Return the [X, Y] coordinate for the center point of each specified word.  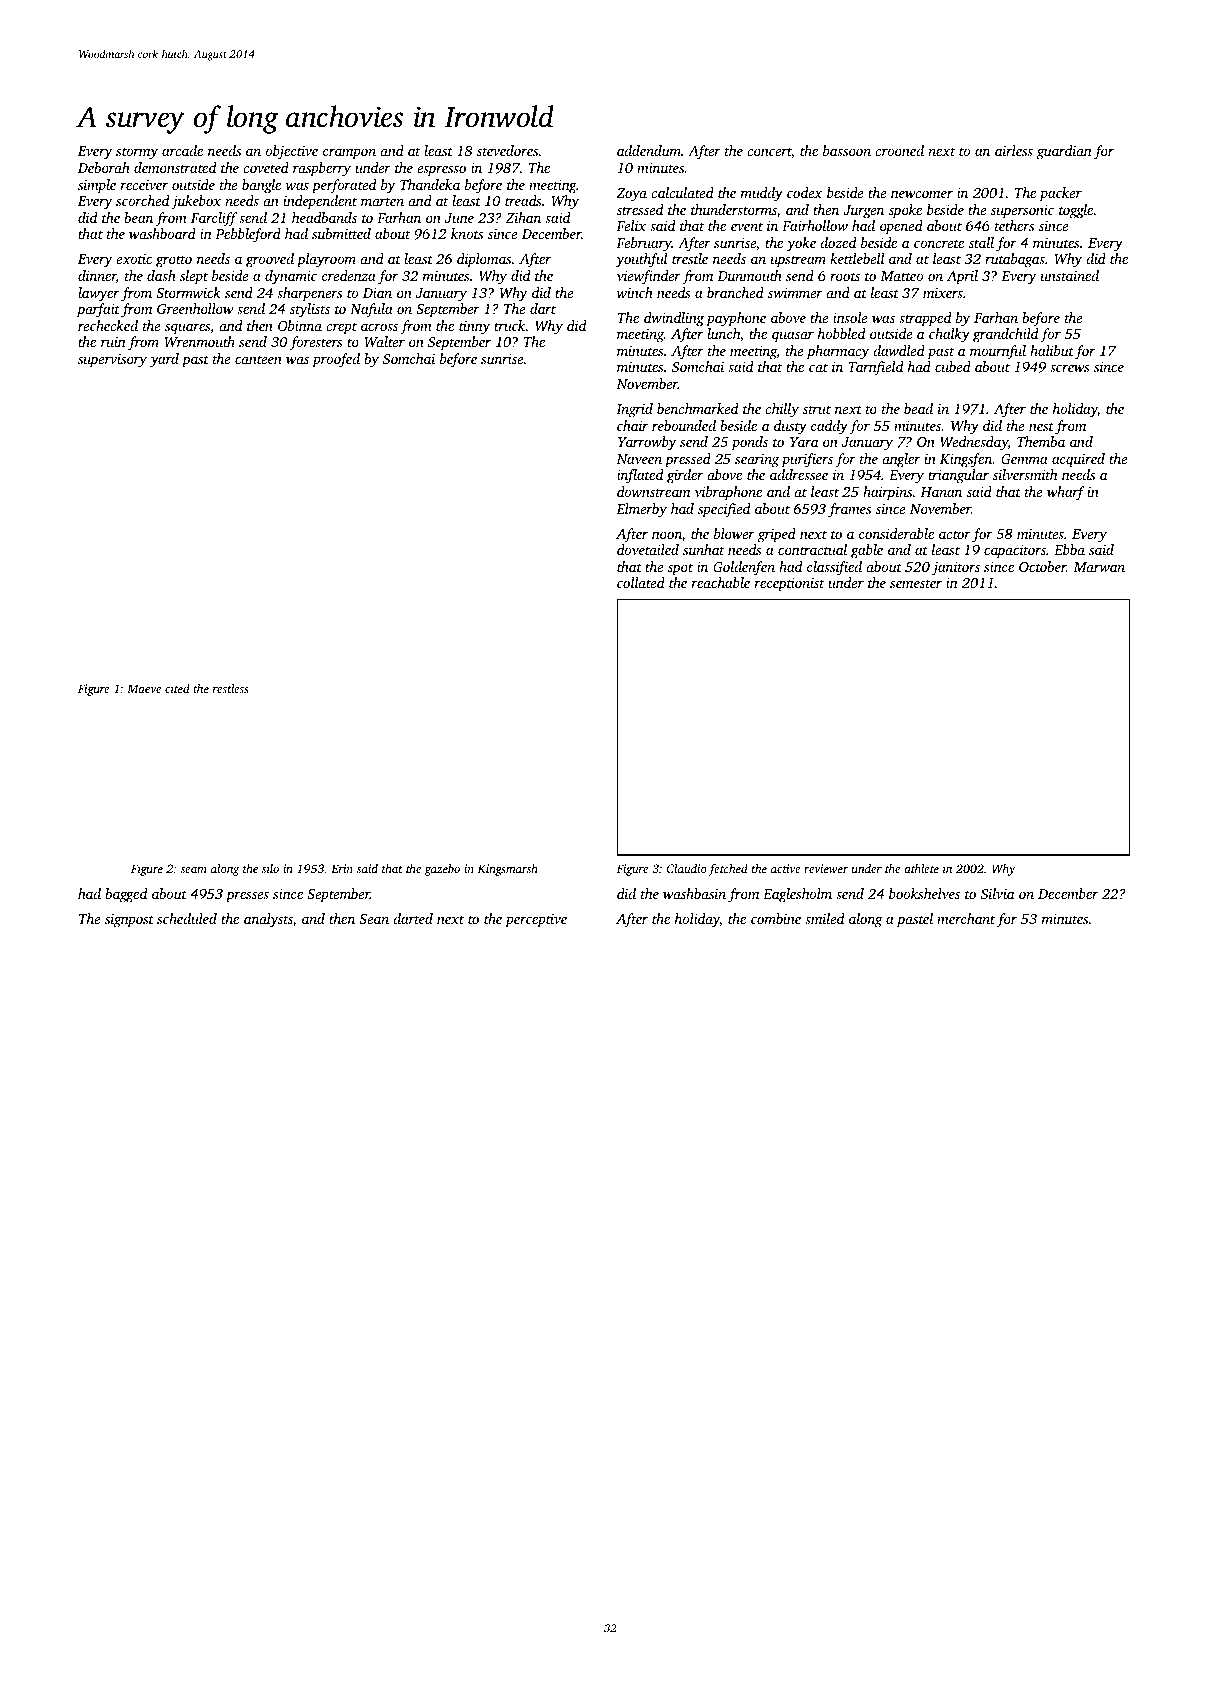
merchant [966, 918]
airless [1014, 150]
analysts [268, 920]
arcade [182, 150]
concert [769, 153]
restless [231, 688]
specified [724, 510]
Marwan [1099, 567]
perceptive [536, 920]
